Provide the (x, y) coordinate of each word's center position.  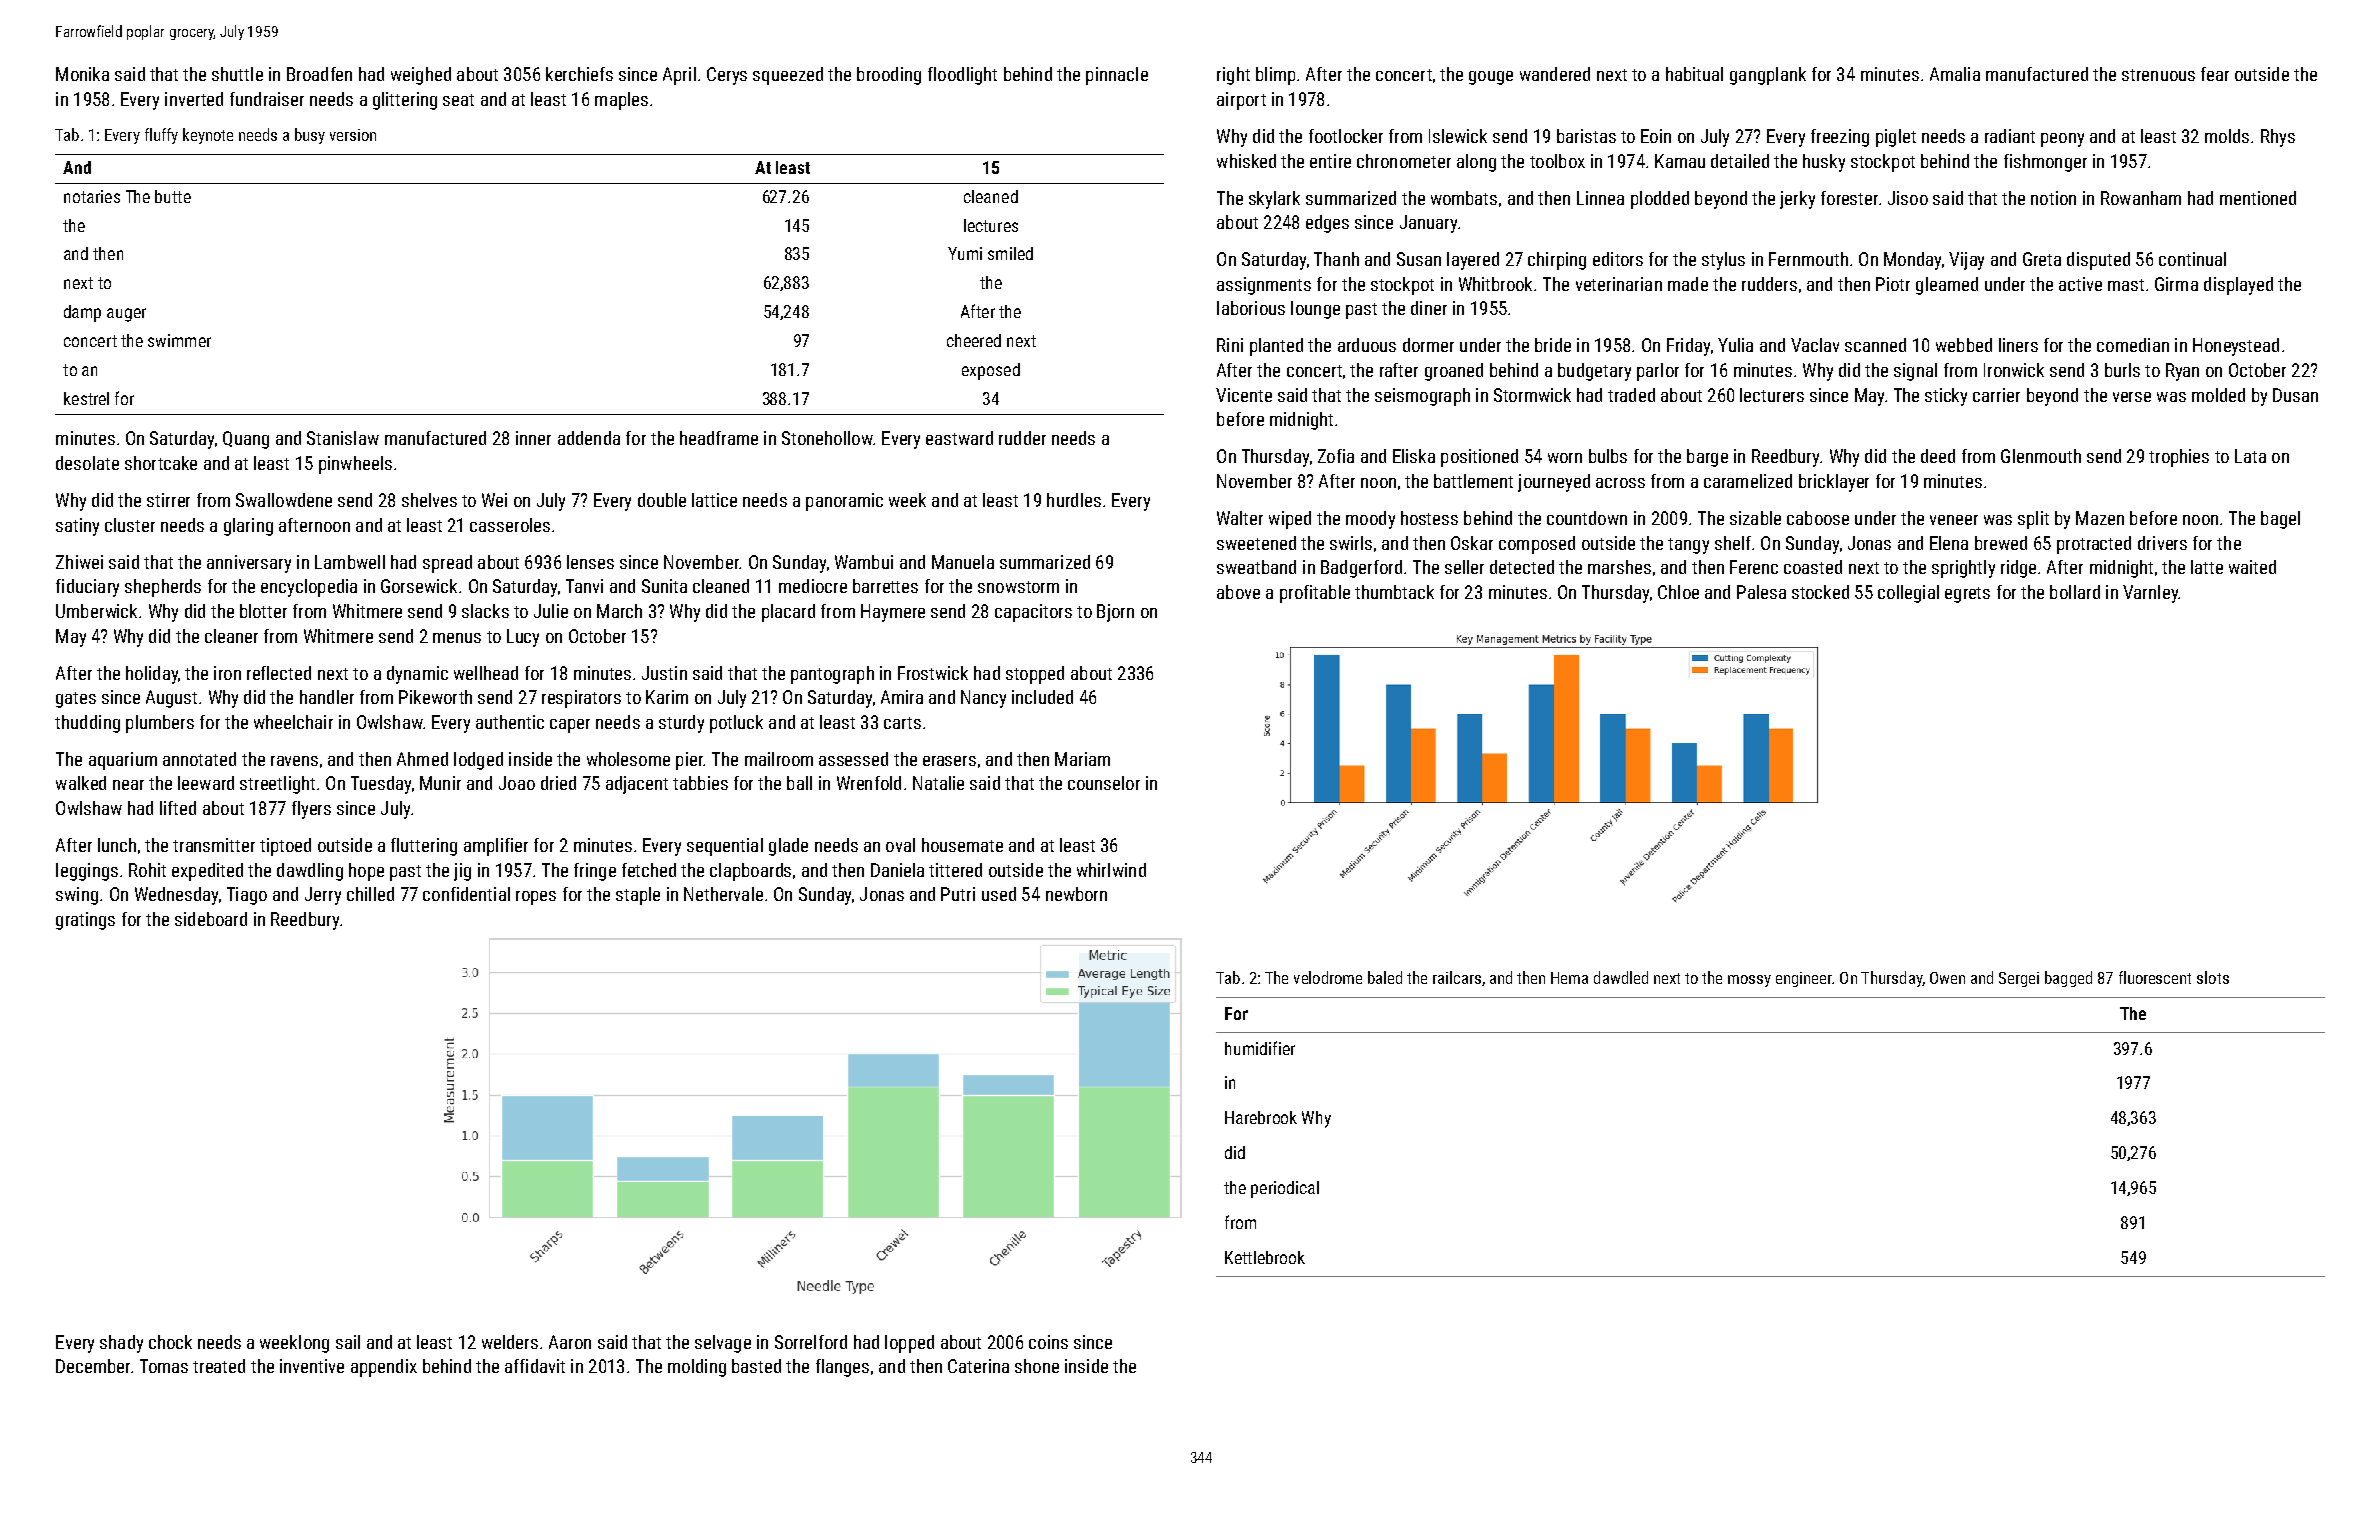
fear (2215, 74)
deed (1938, 456)
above (1238, 592)
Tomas (164, 1366)
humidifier (1260, 1048)
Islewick (1458, 136)
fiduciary (87, 588)
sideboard (211, 919)
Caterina (978, 1366)
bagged (2068, 979)
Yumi (965, 253)
